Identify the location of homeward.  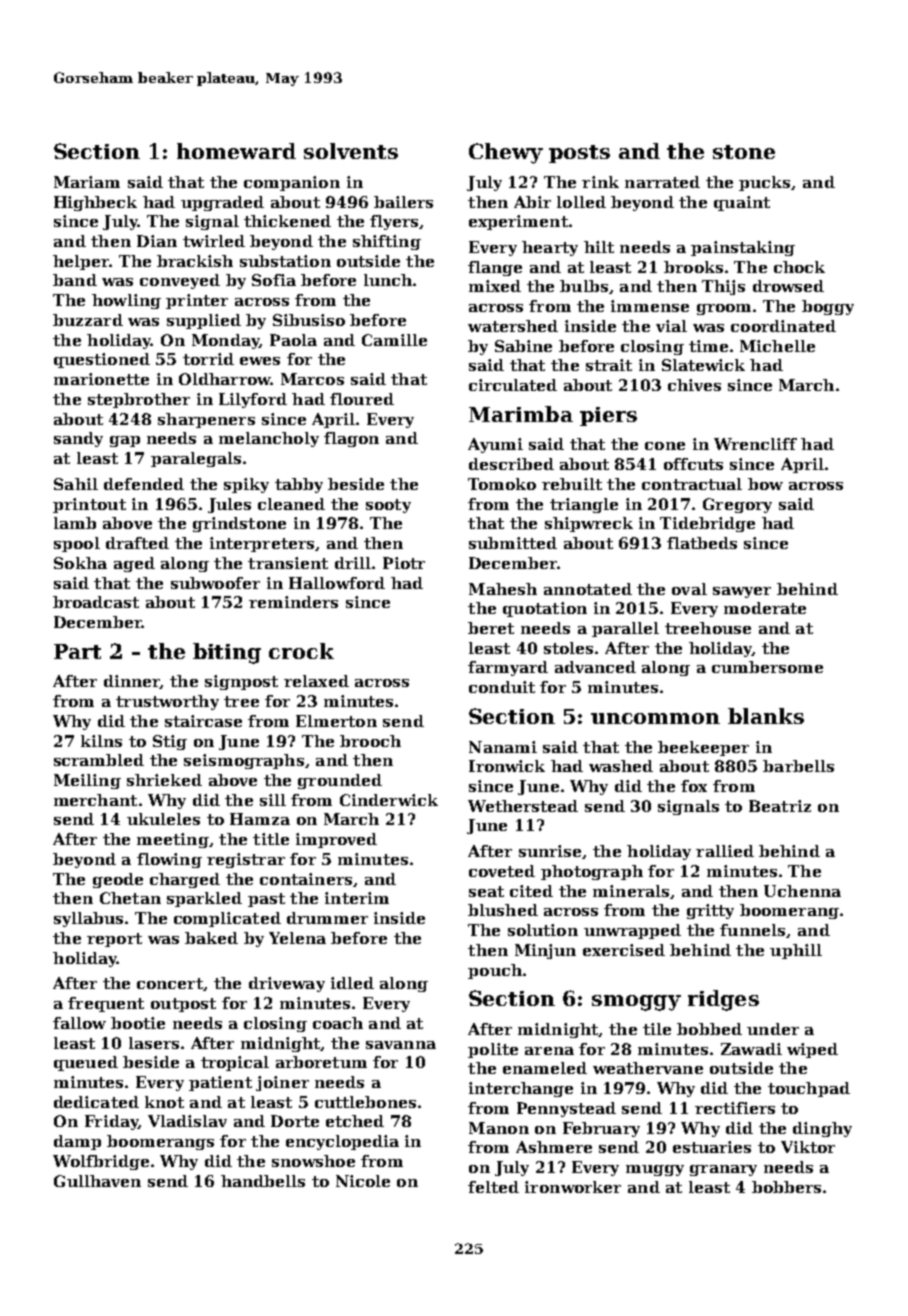
(236, 151).
